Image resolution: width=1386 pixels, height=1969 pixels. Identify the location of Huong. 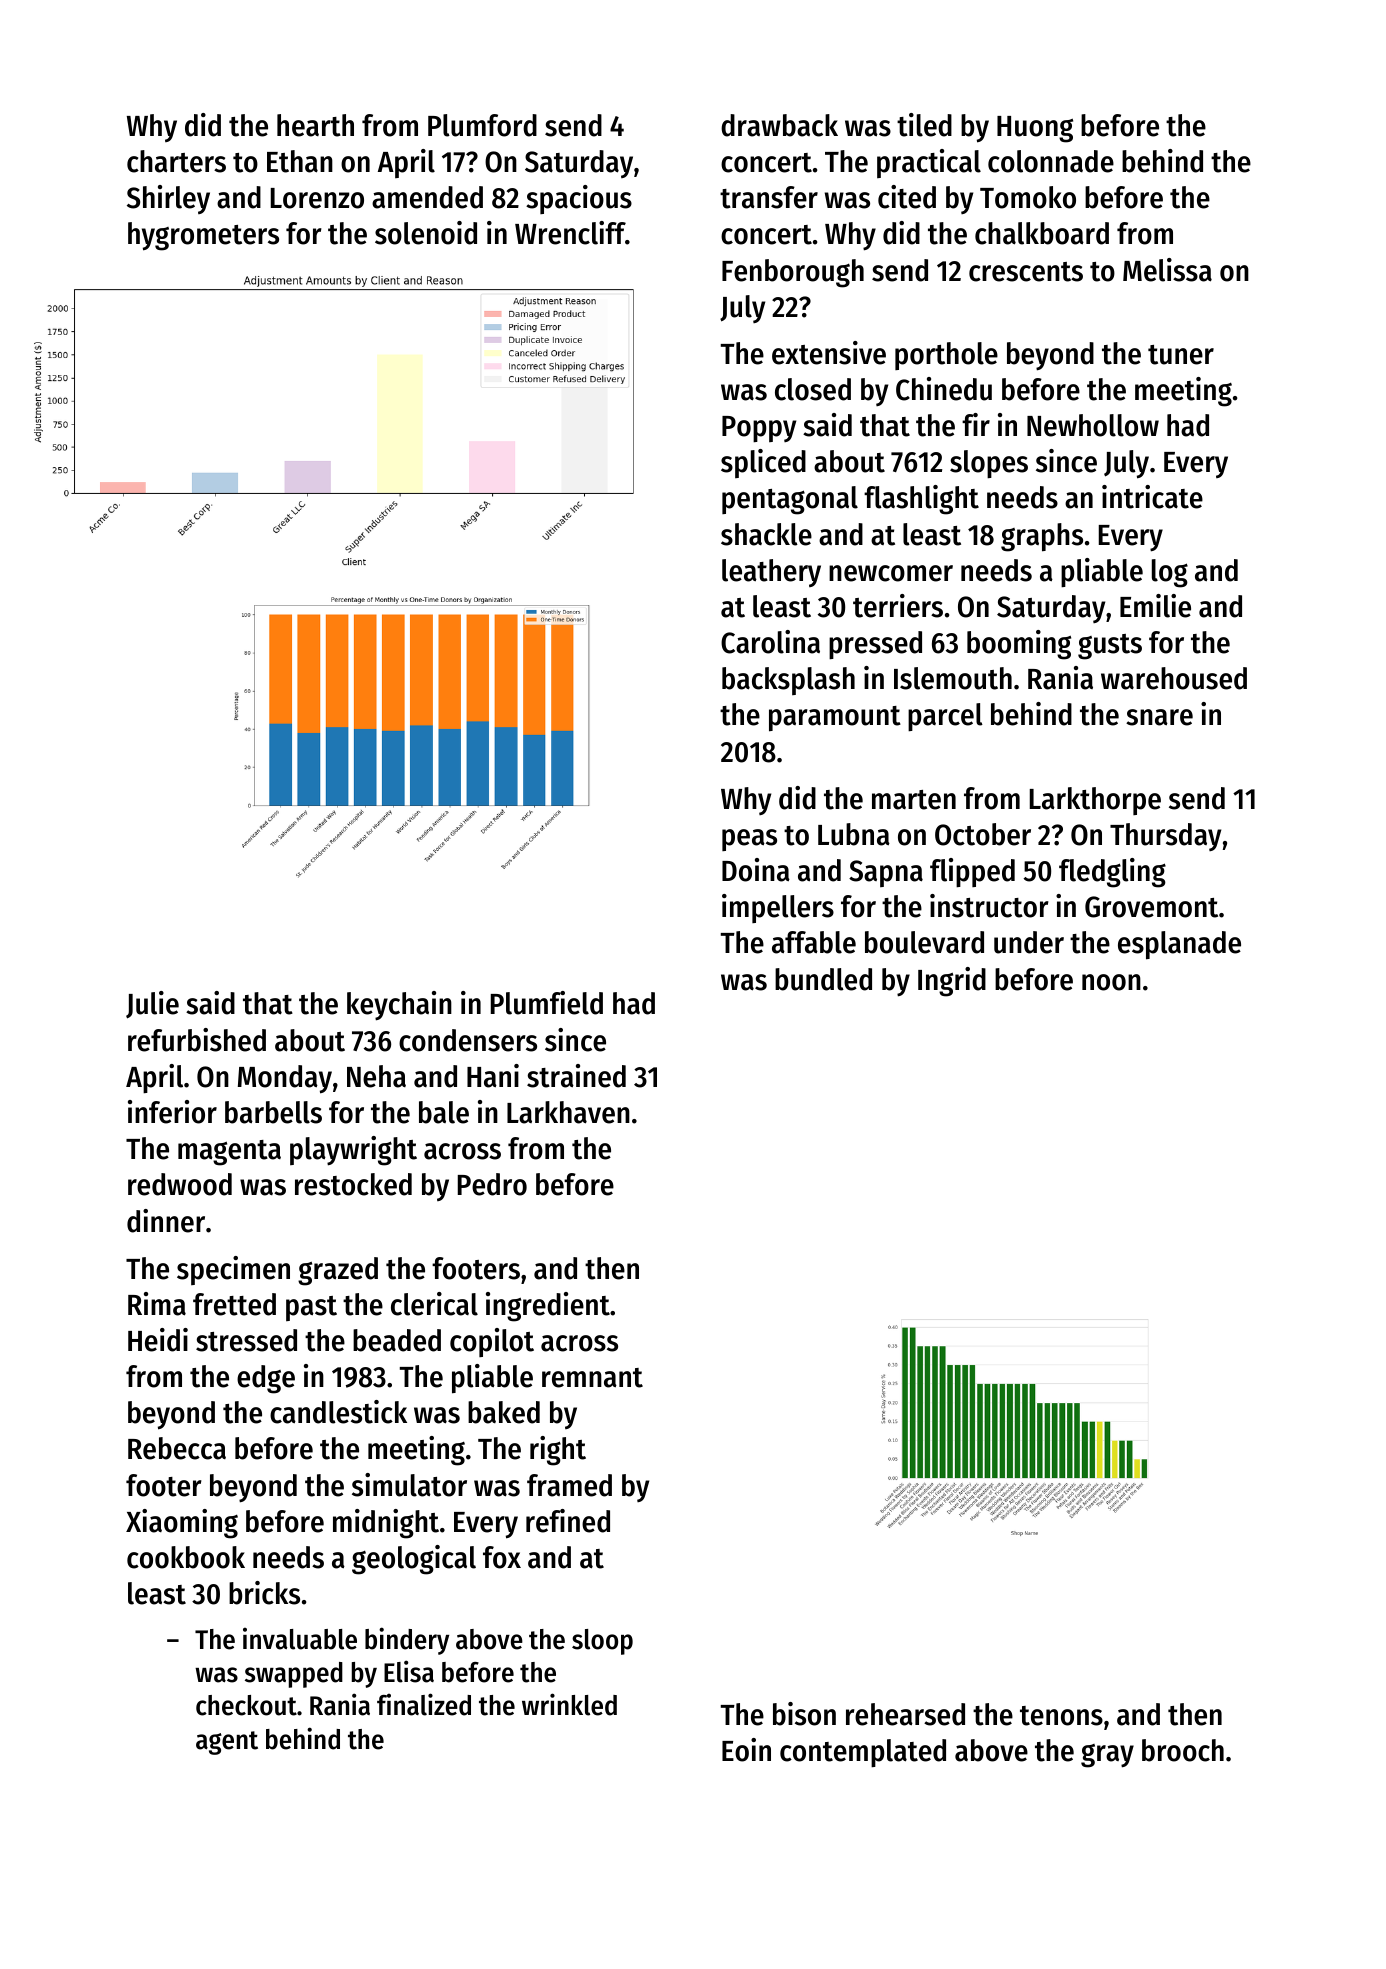
(1035, 129).
